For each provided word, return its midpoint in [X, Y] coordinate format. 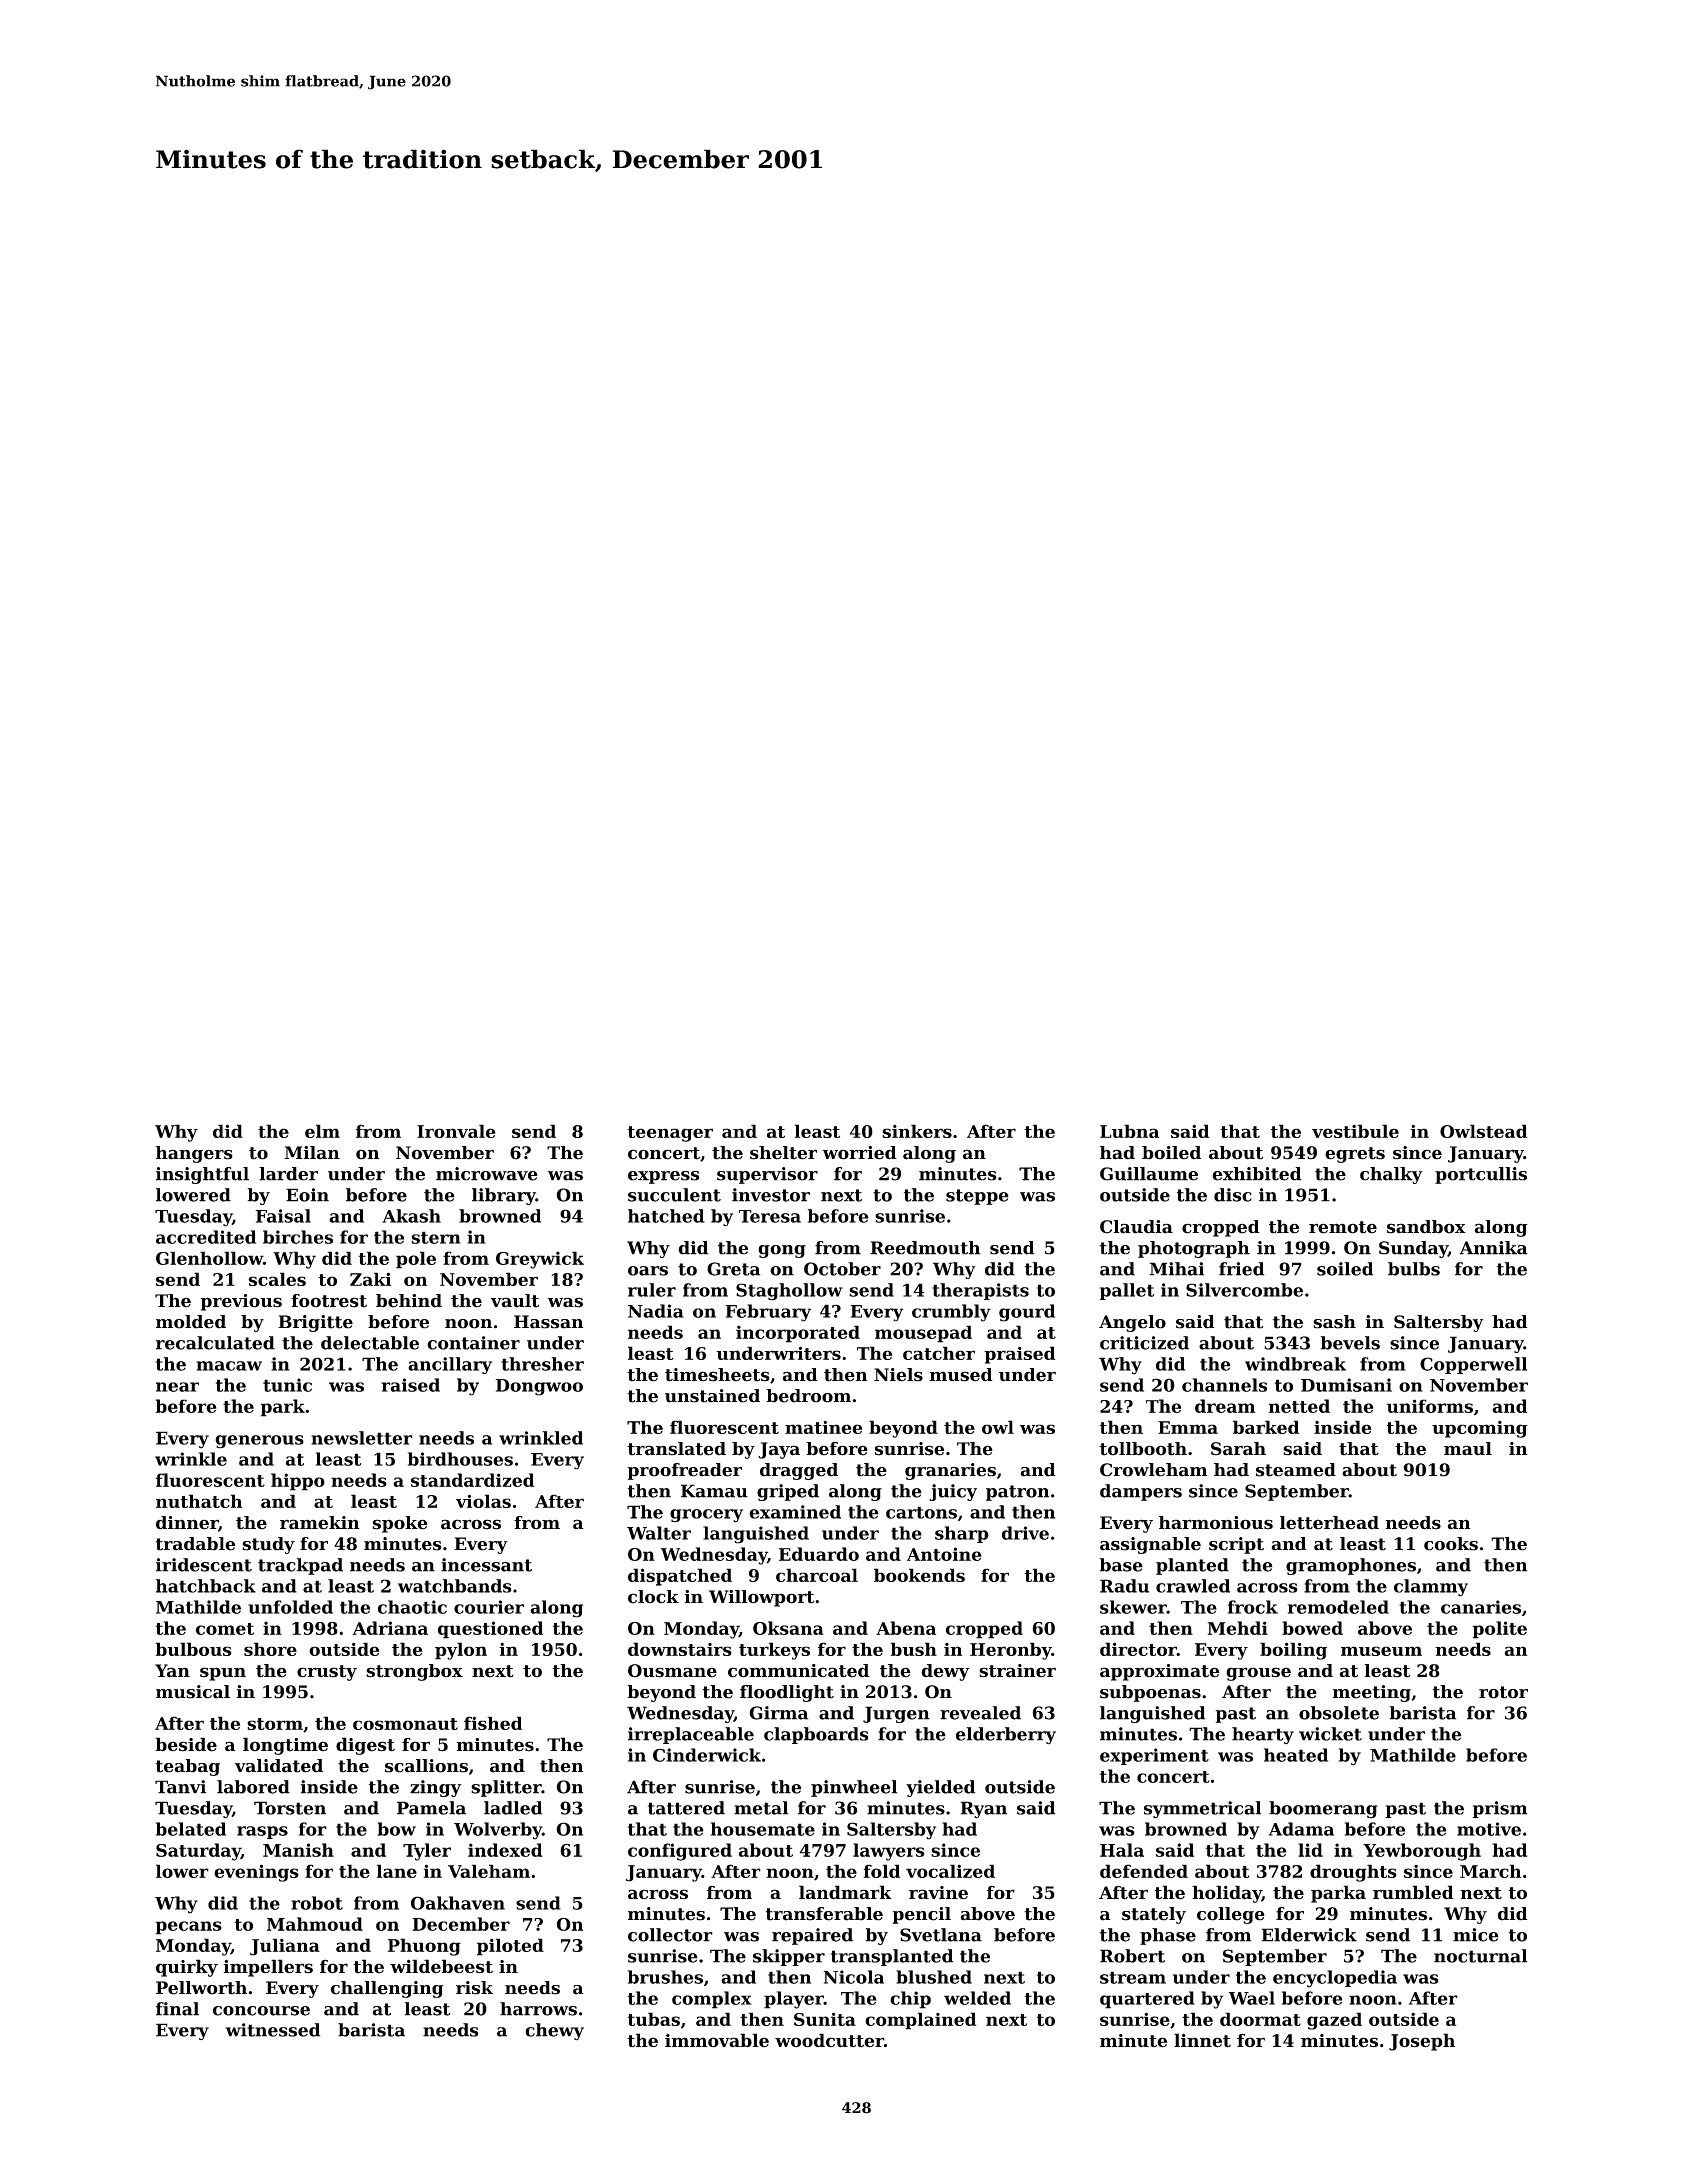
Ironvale [456, 1131]
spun [223, 1674]
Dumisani [1346, 1385]
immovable [717, 2040]
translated [676, 1449]
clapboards [816, 1735]
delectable [370, 1343]
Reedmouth [925, 1248]
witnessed [272, 2030]
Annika [1493, 1248]
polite [1500, 1630]
